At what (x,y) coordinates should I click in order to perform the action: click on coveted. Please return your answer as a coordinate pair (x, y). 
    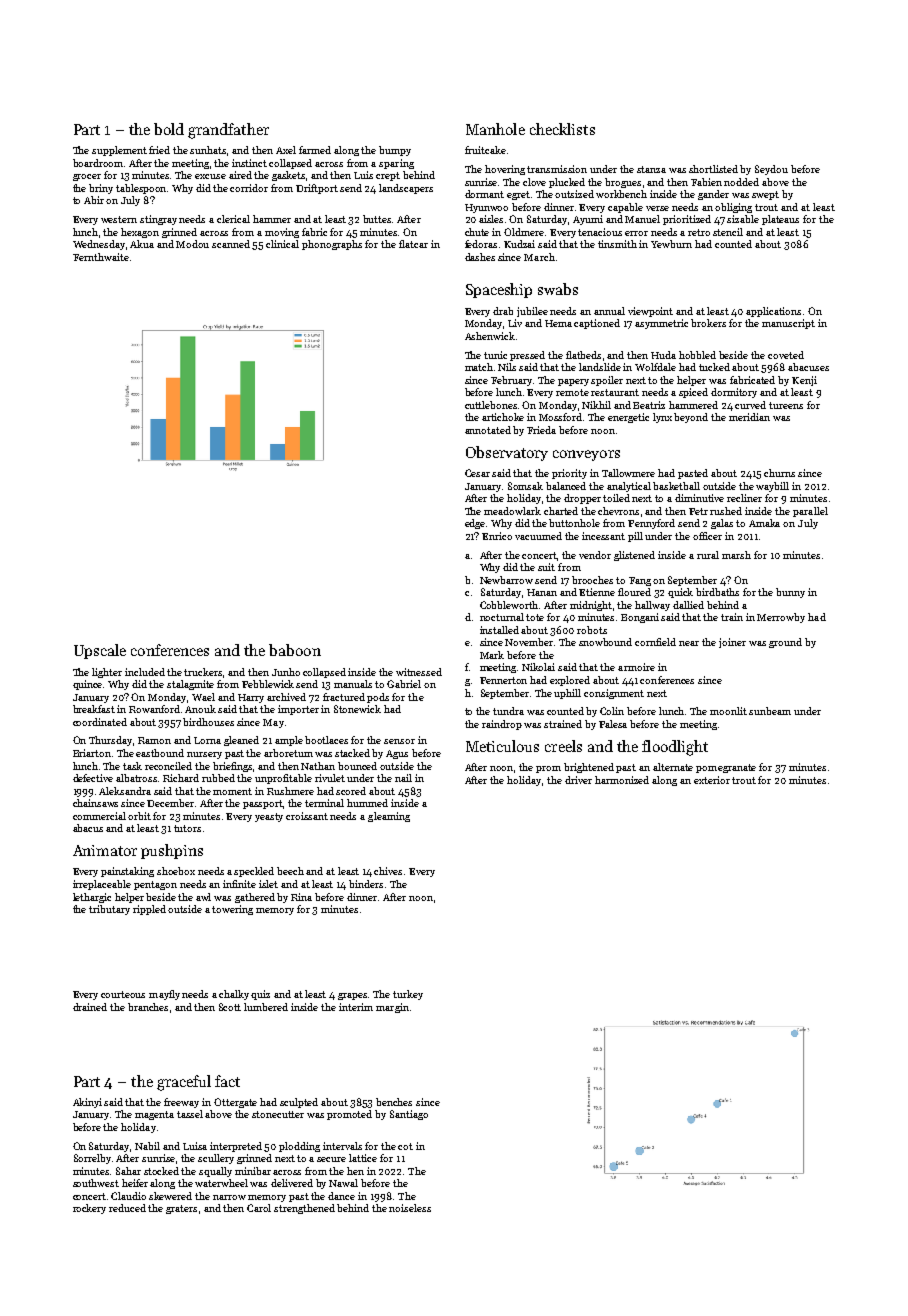
    Looking at the image, I should click on (786, 355).
